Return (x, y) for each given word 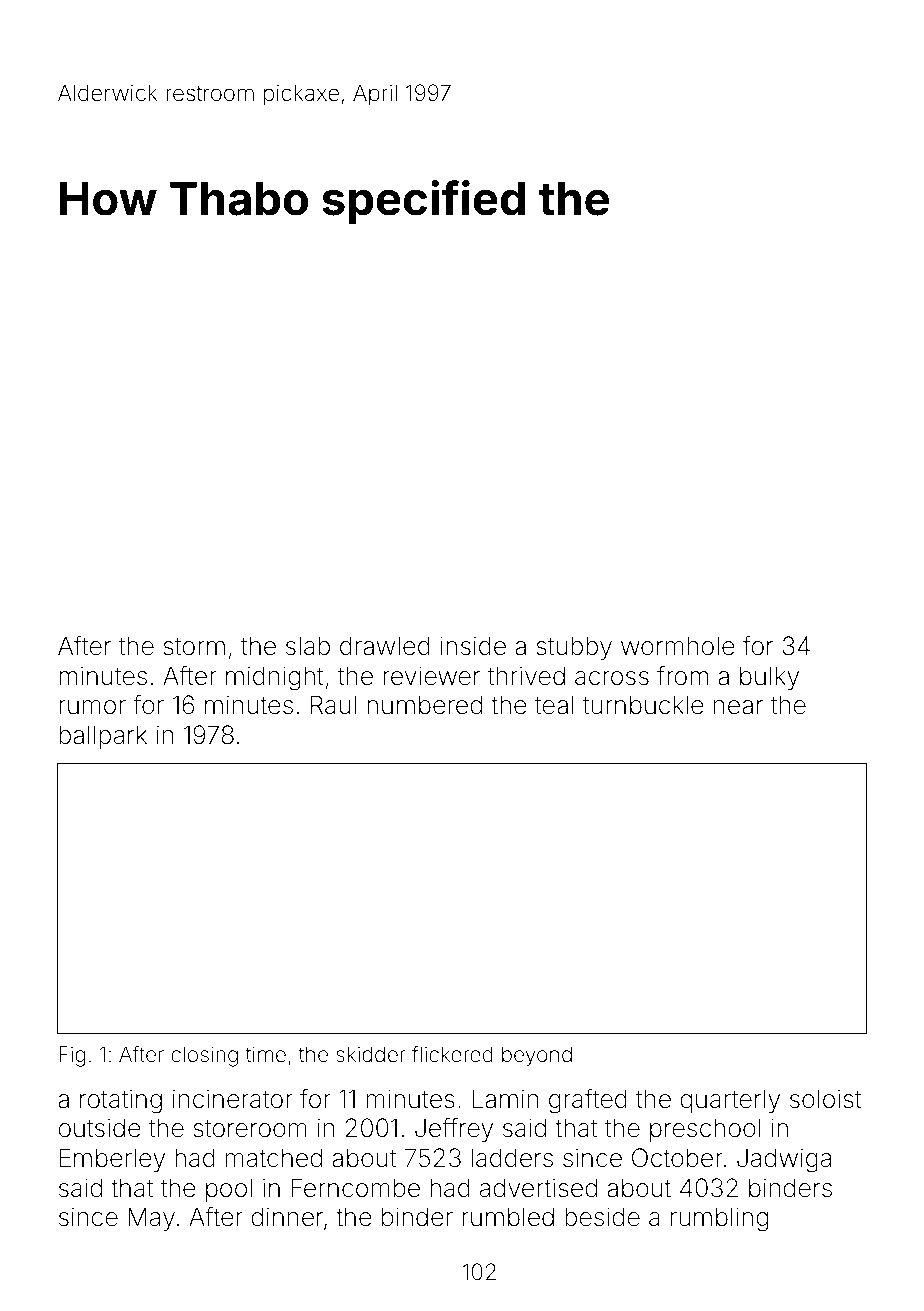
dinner (287, 1217)
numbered (424, 705)
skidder (371, 1054)
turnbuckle (643, 705)
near (738, 707)
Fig (72, 1056)
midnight (275, 678)
